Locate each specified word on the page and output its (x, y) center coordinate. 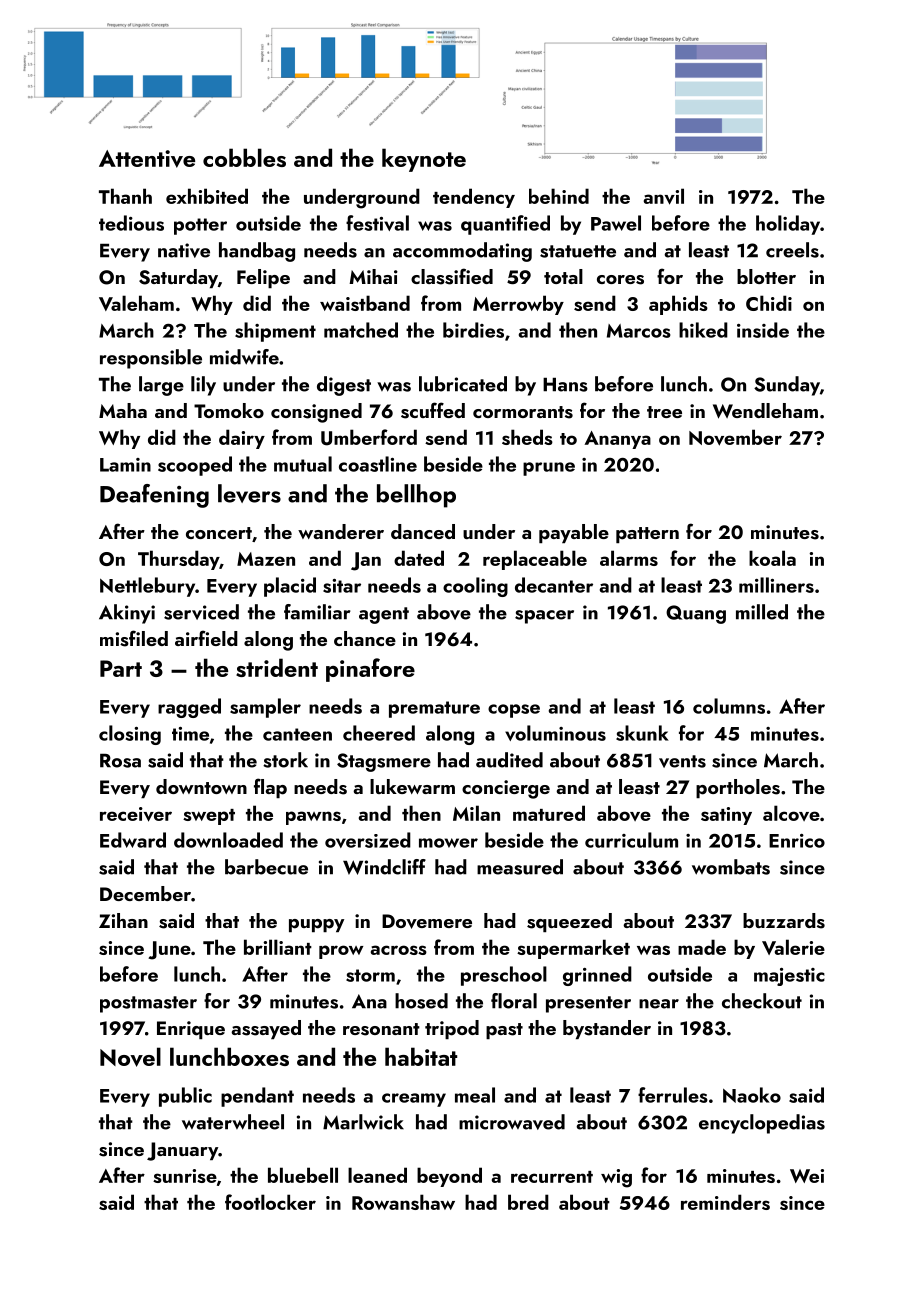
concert (219, 533)
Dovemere (427, 921)
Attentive (147, 159)
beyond (449, 1177)
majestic (789, 977)
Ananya (618, 440)
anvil (664, 196)
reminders (725, 1202)
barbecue (266, 867)
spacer (544, 617)
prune (549, 469)
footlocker (270, 1202)
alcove (791, 813)
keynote (424, 160)
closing (130, 735)
